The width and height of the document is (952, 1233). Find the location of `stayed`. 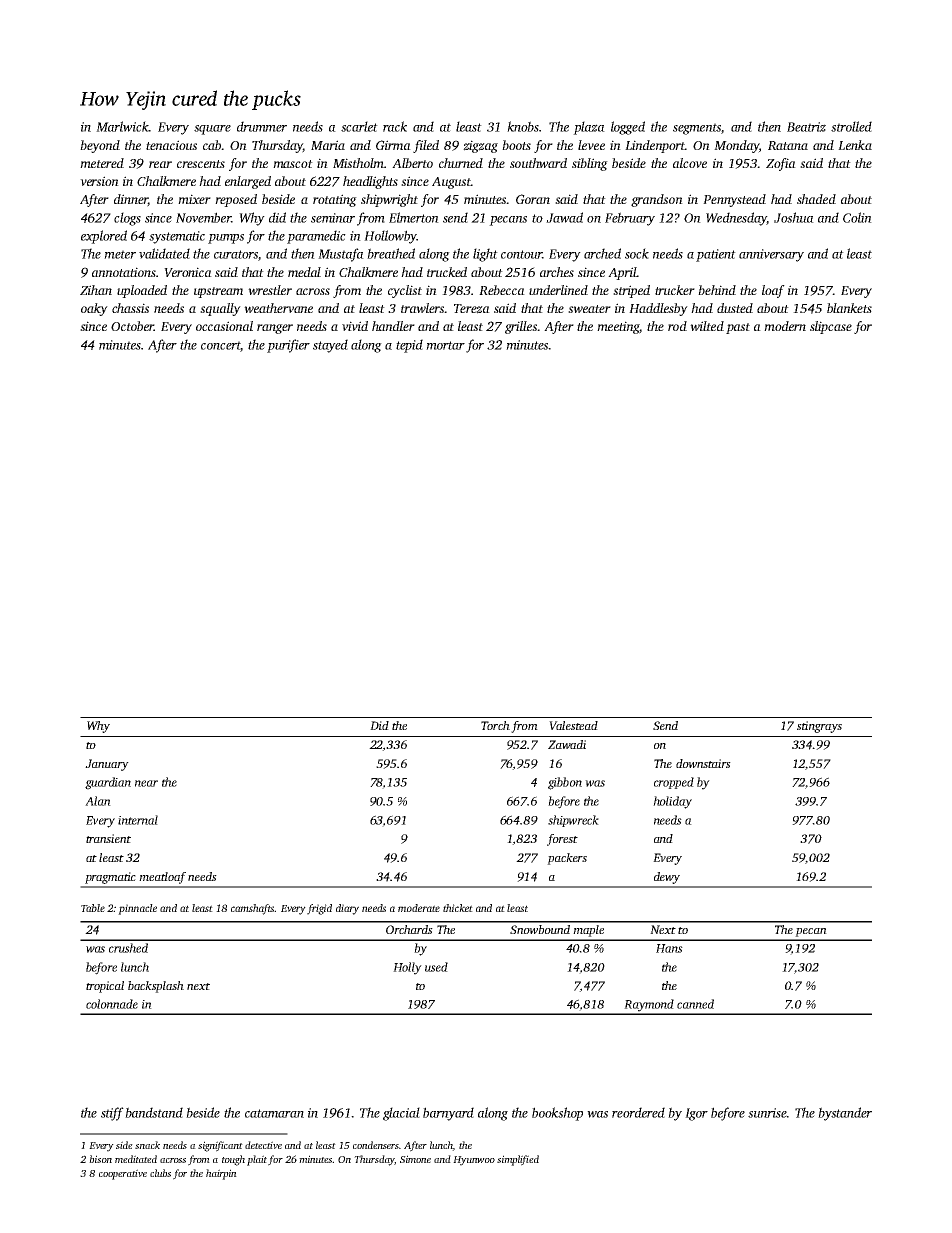

stayed is located at coordinates (330, 346).
